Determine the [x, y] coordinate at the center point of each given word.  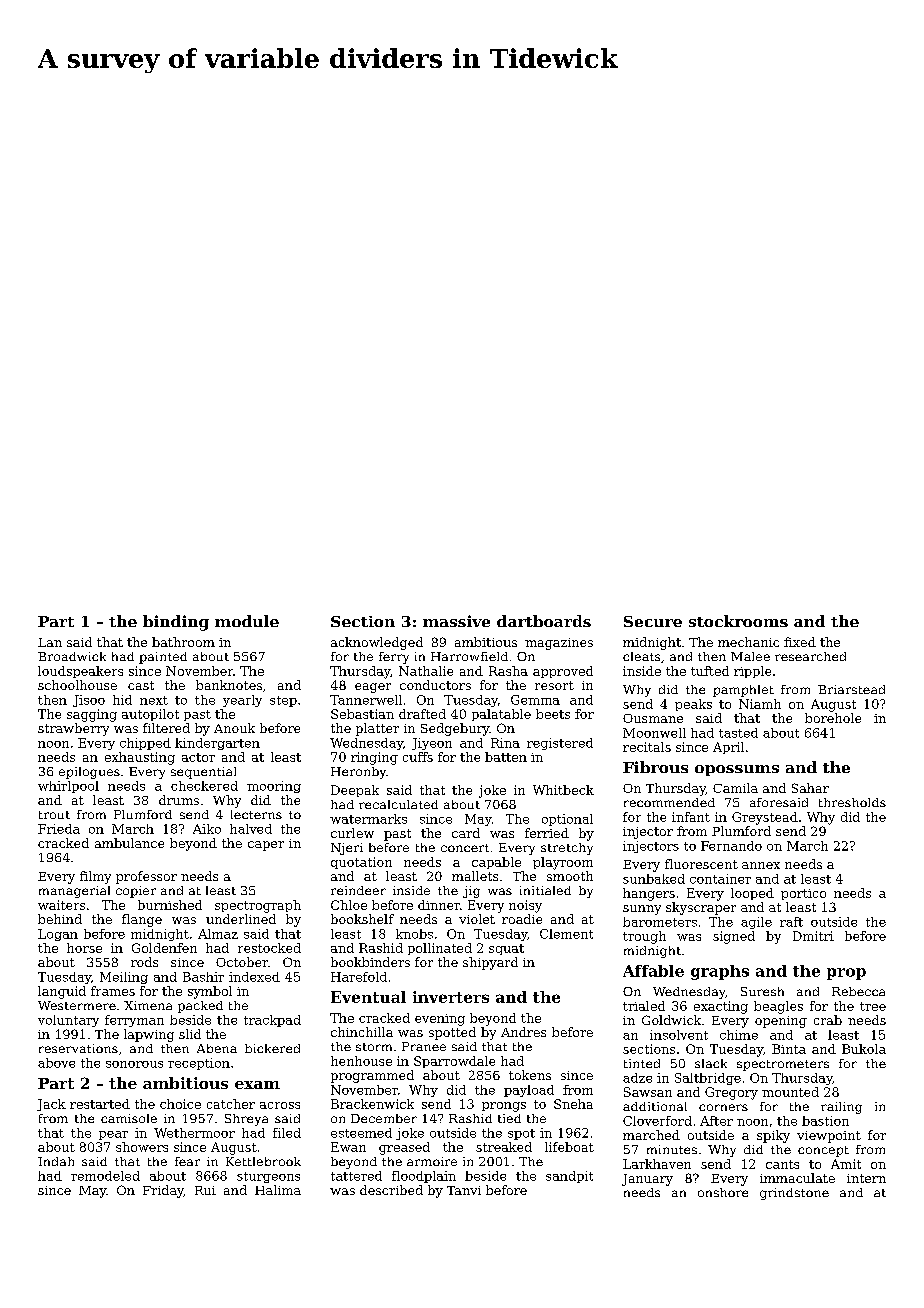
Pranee [424, 1046]
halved [251, 829]
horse [84, 948]
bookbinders [370, 962]
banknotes [229, 685]
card [466, 833]
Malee [750, 656]
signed [734, 937]
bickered [272, 1048]
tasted [738, 733]
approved [563, 672]
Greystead [765, 818]
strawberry [73, 729]
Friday [163, 1191]
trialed [644, 1006]
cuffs [418, 757]
